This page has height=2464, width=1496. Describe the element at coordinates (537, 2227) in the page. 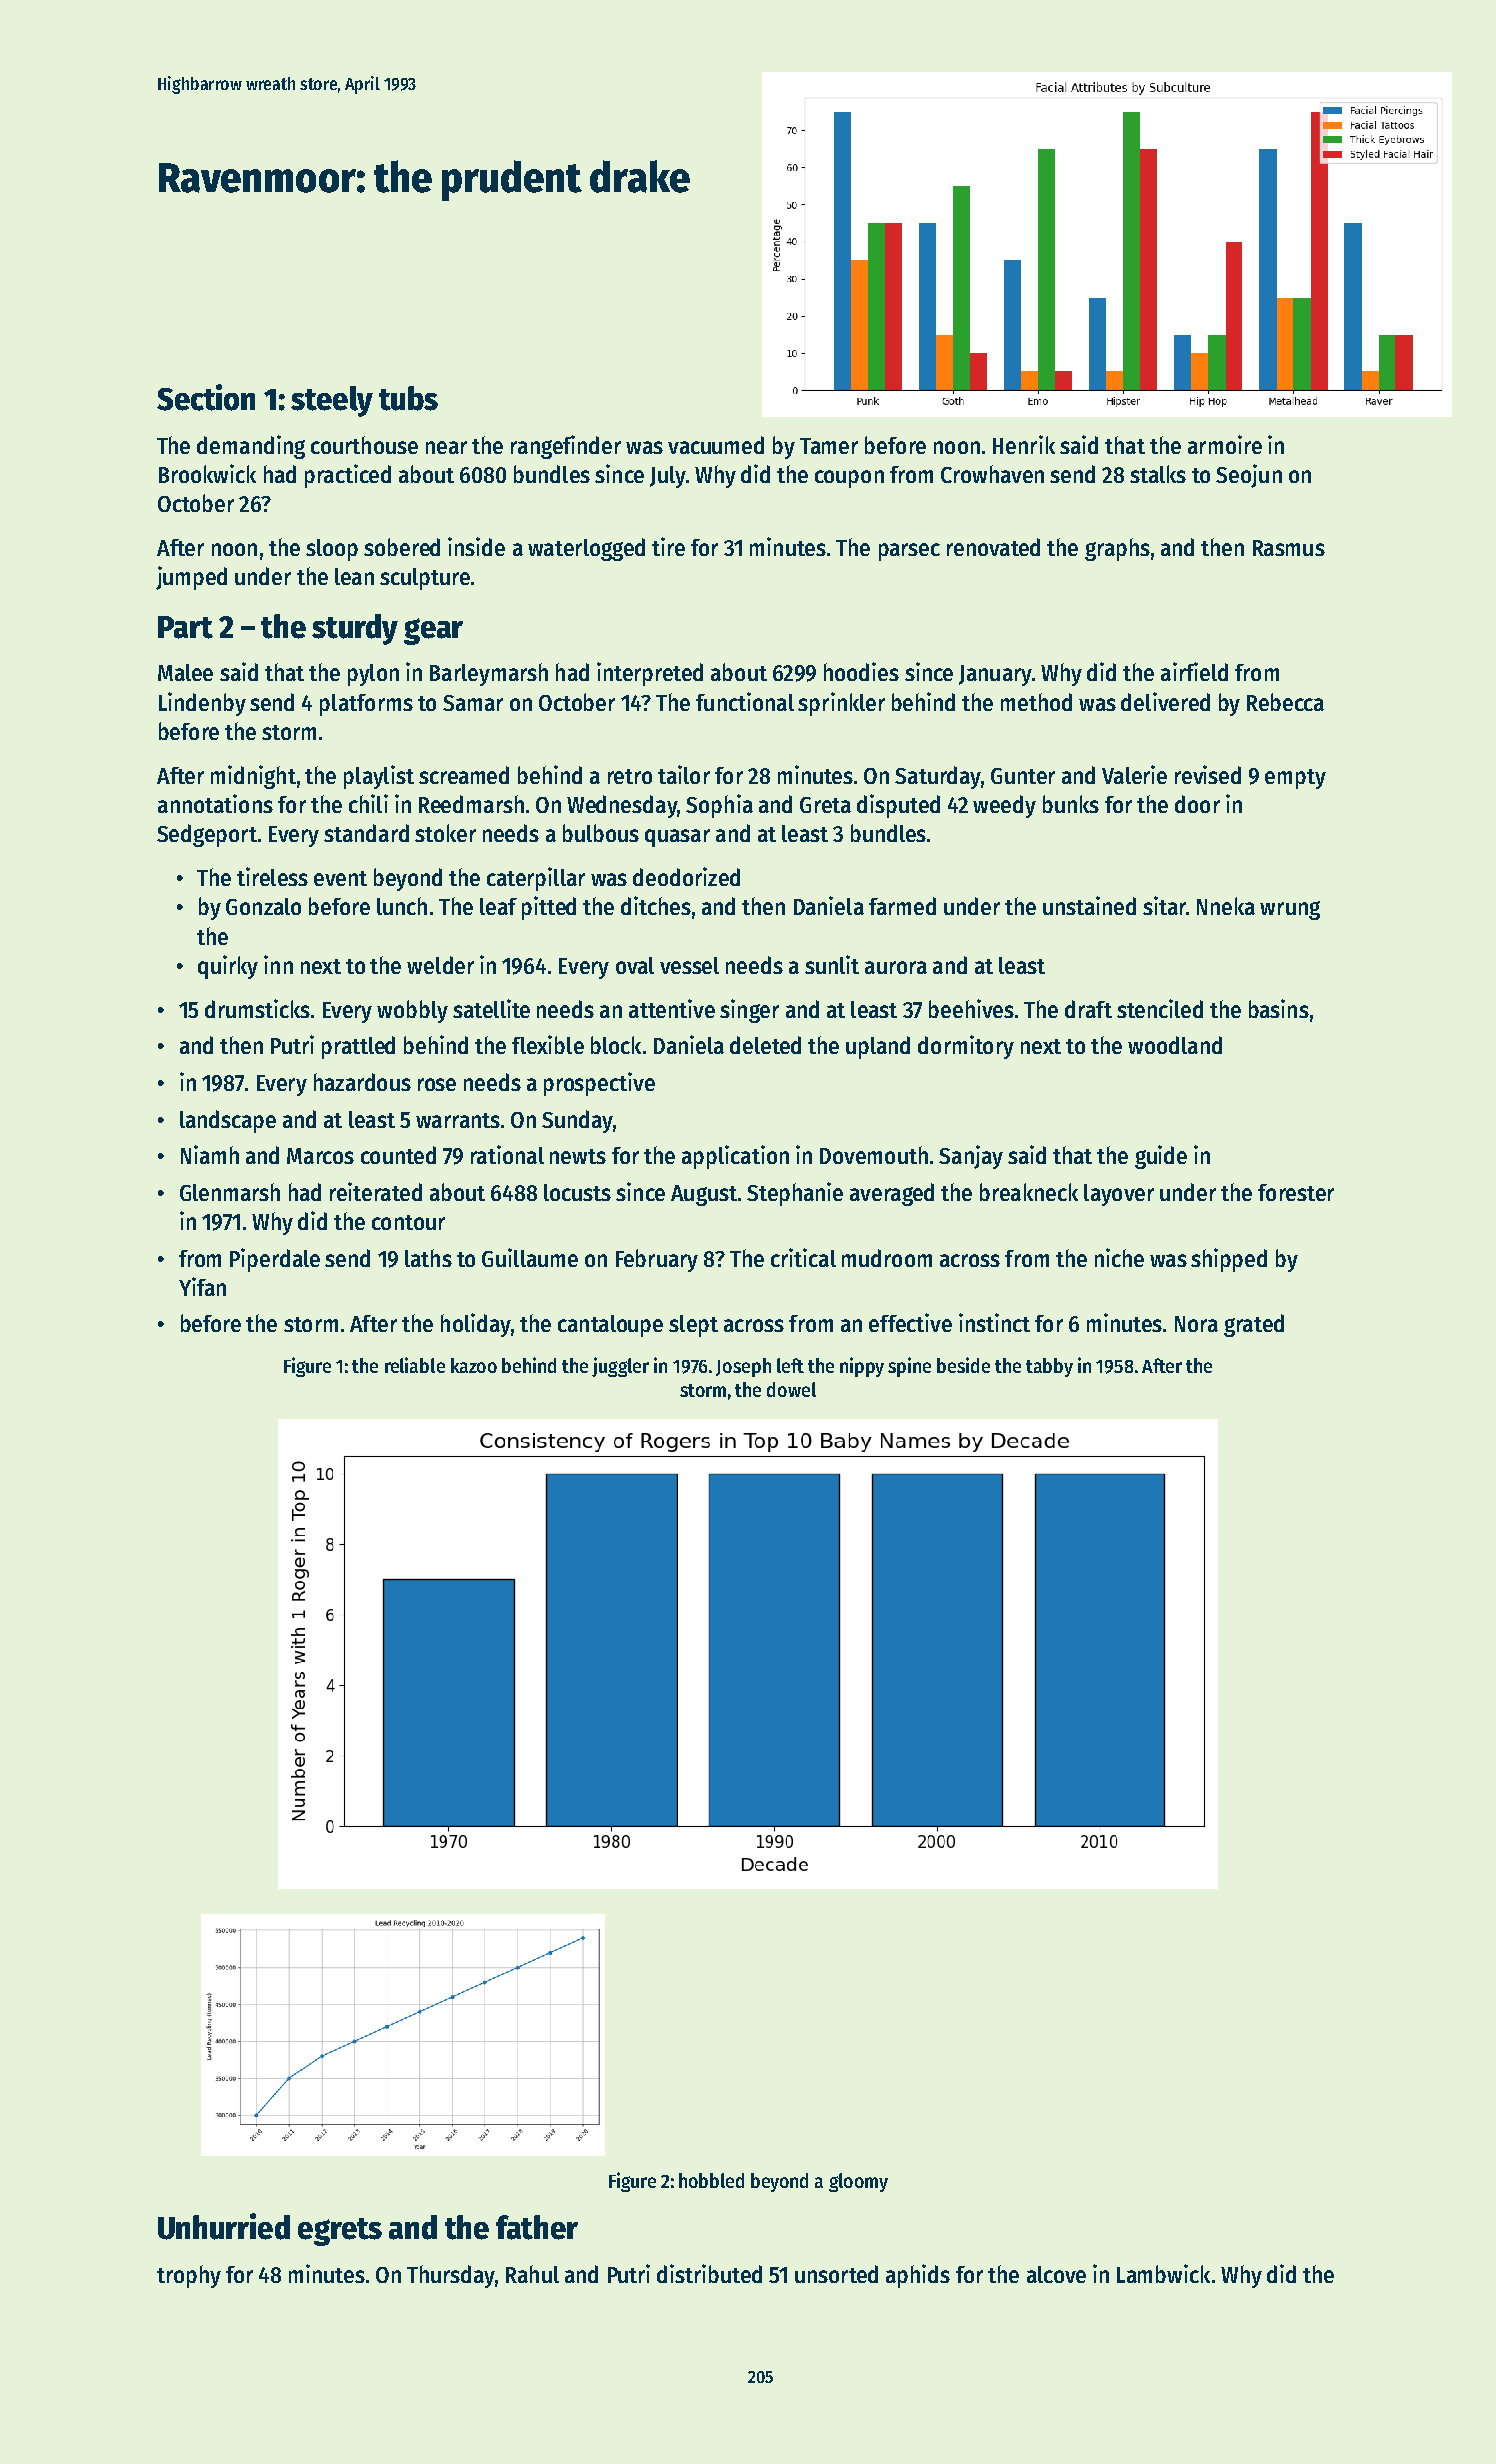

I see `father` at that location.
